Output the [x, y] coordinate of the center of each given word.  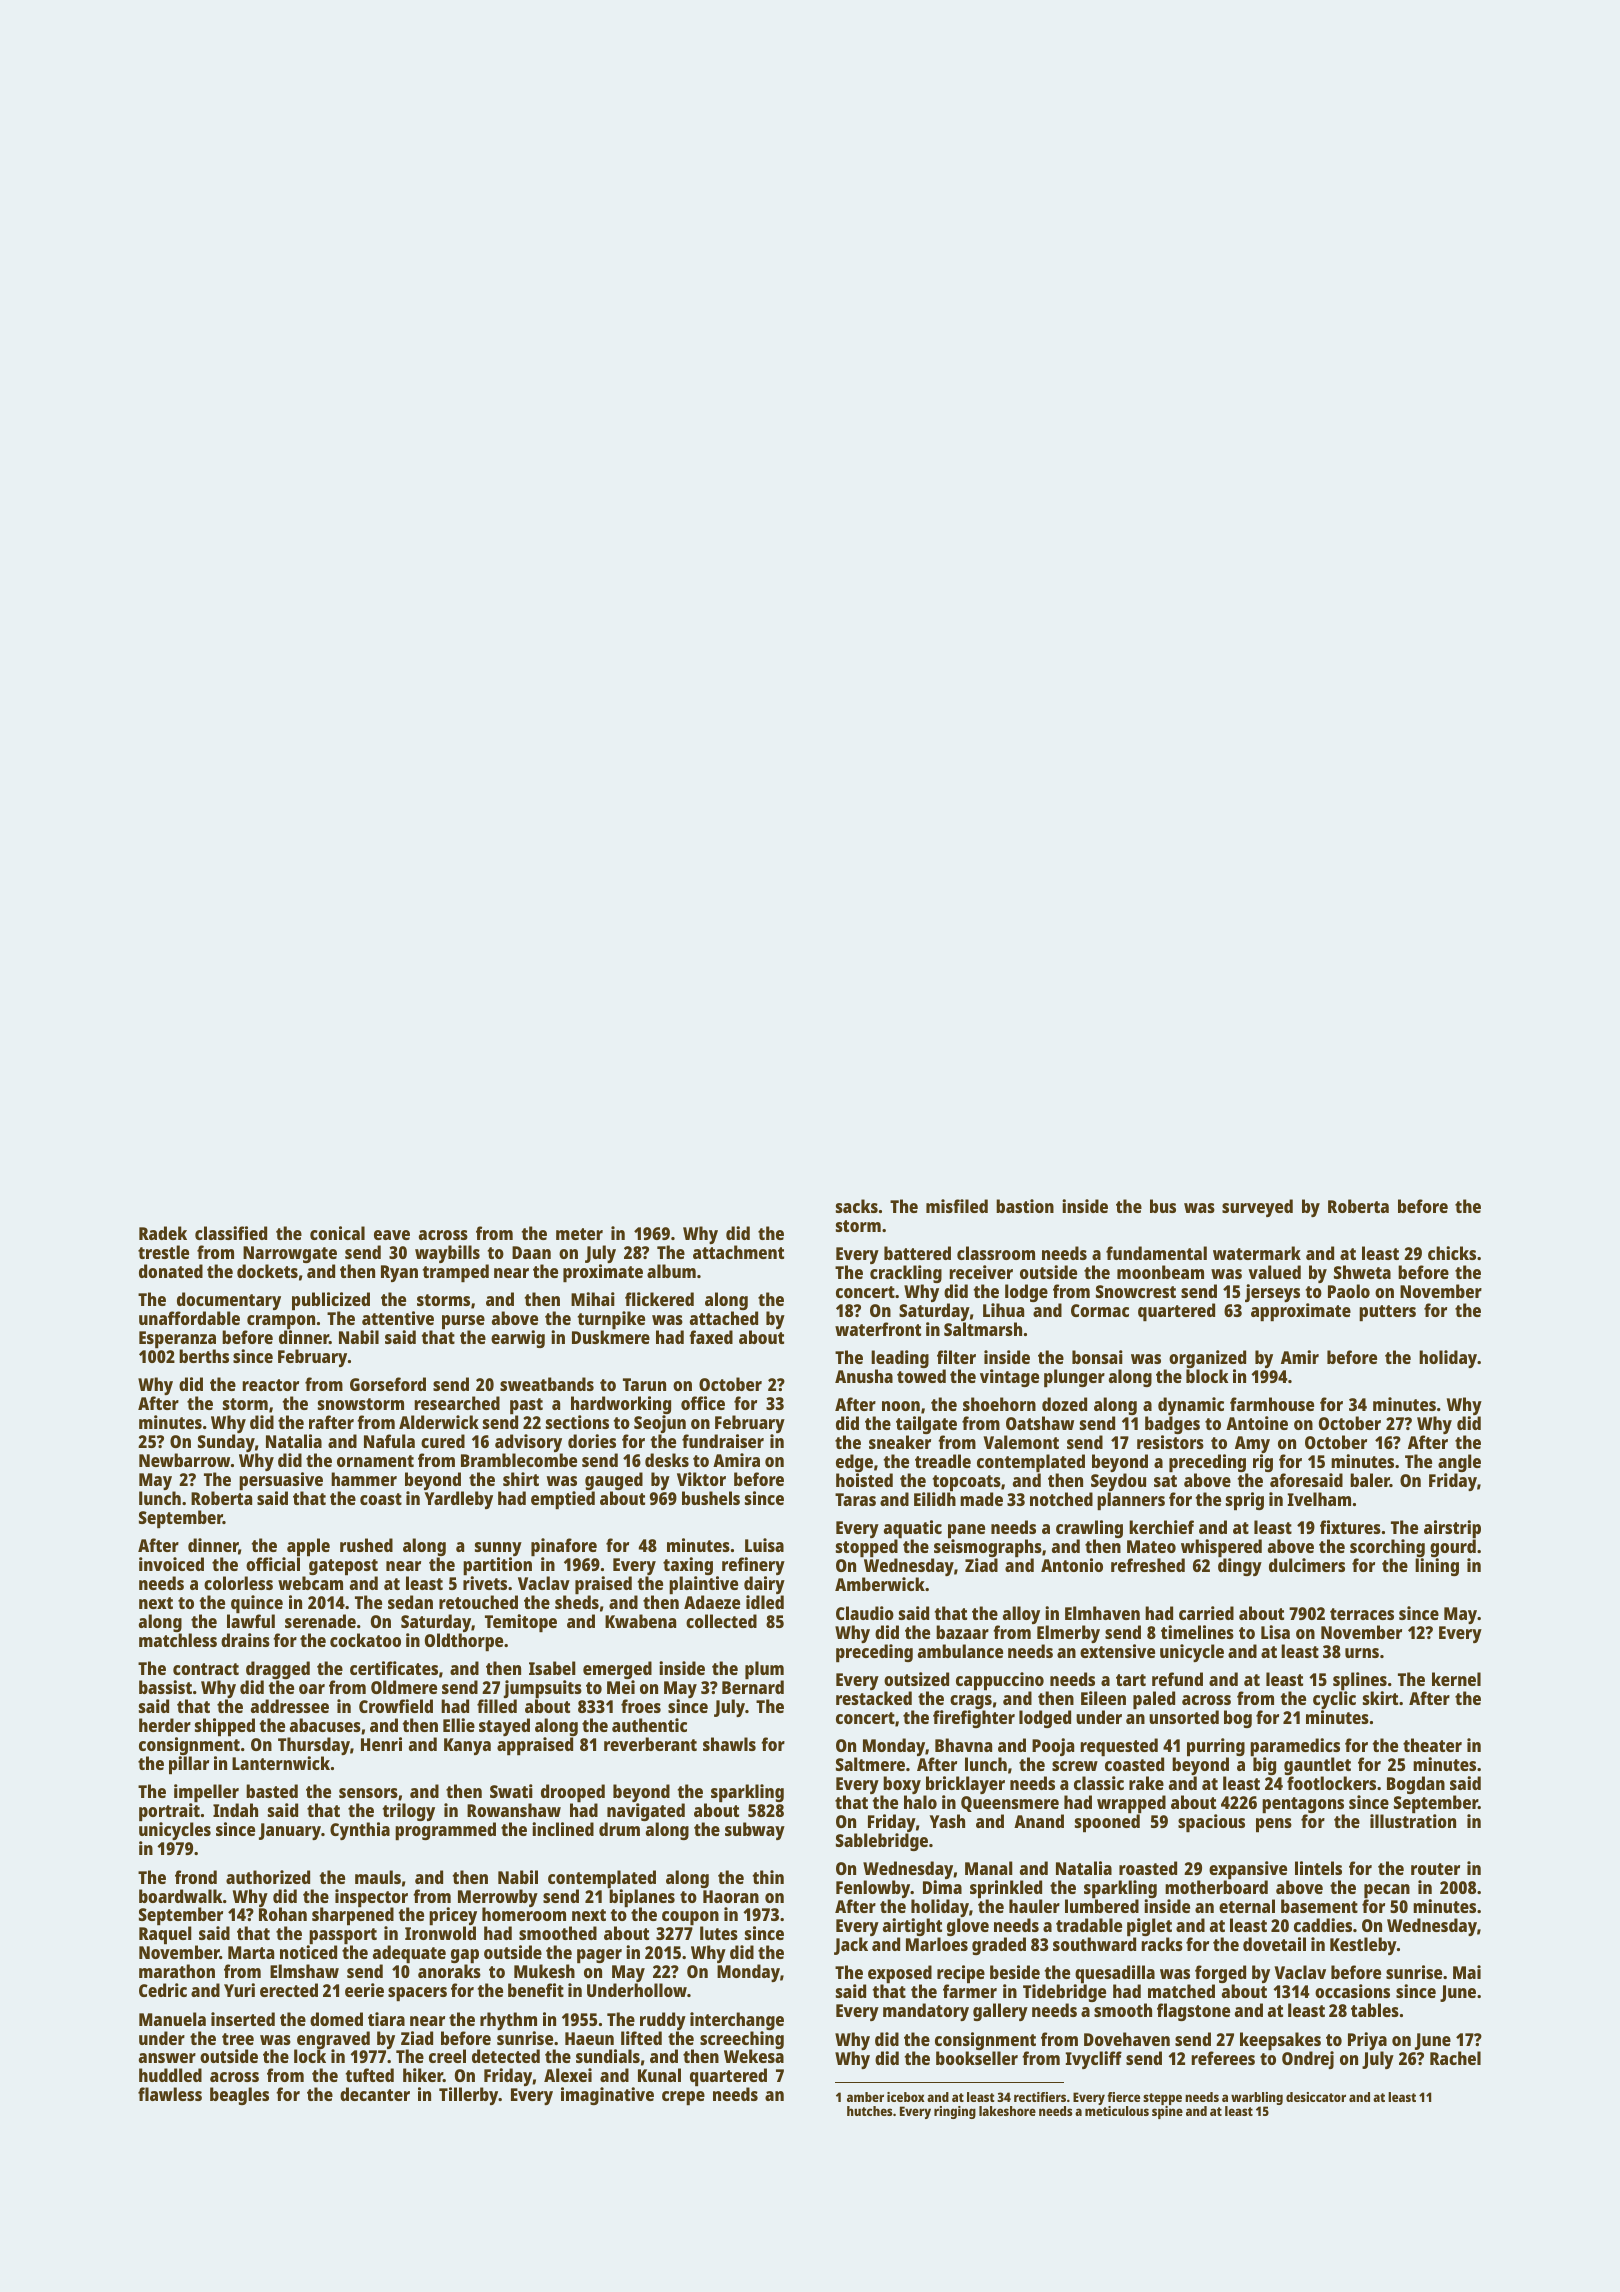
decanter [375, 2094]
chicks [1452, 1253]
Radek [163, 1233]
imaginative [607, 2096]
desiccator [1316, 2097]
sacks [857, 1206]
